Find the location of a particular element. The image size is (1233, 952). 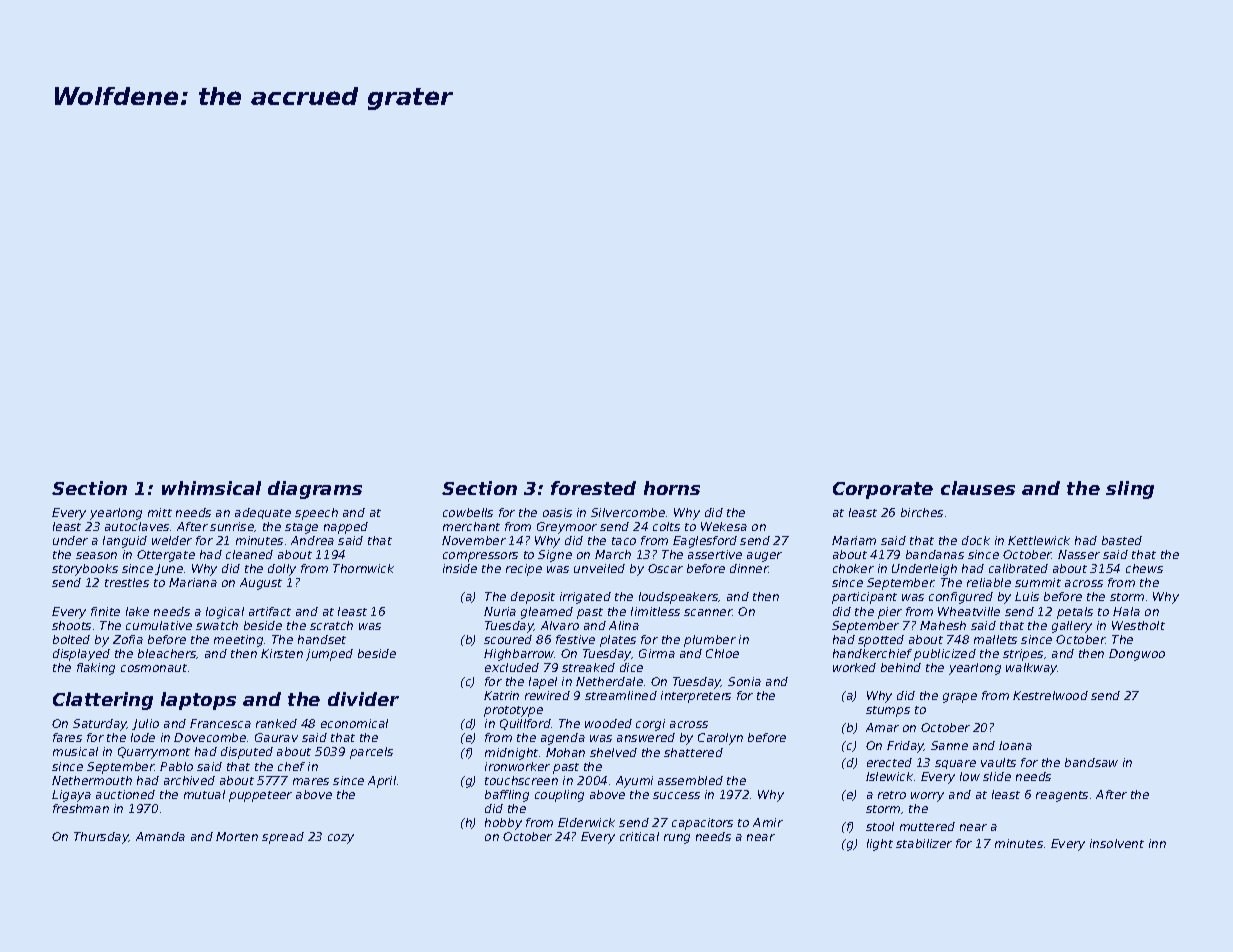

Corporate is located at coordinates (883, 490).
